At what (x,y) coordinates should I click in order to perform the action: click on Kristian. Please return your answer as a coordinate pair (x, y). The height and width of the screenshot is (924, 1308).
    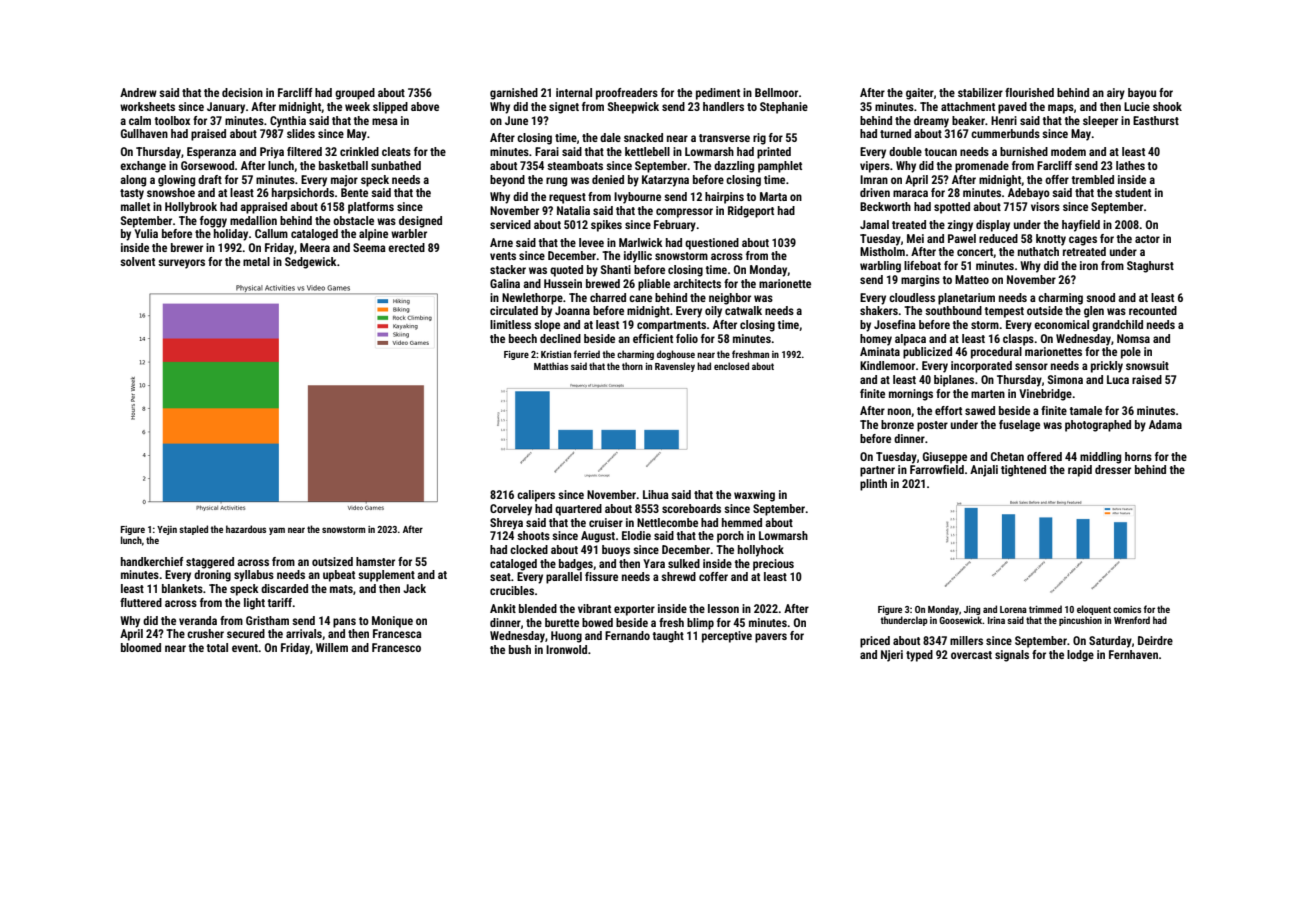
    Looking at the image, I should click on (556, 354).
